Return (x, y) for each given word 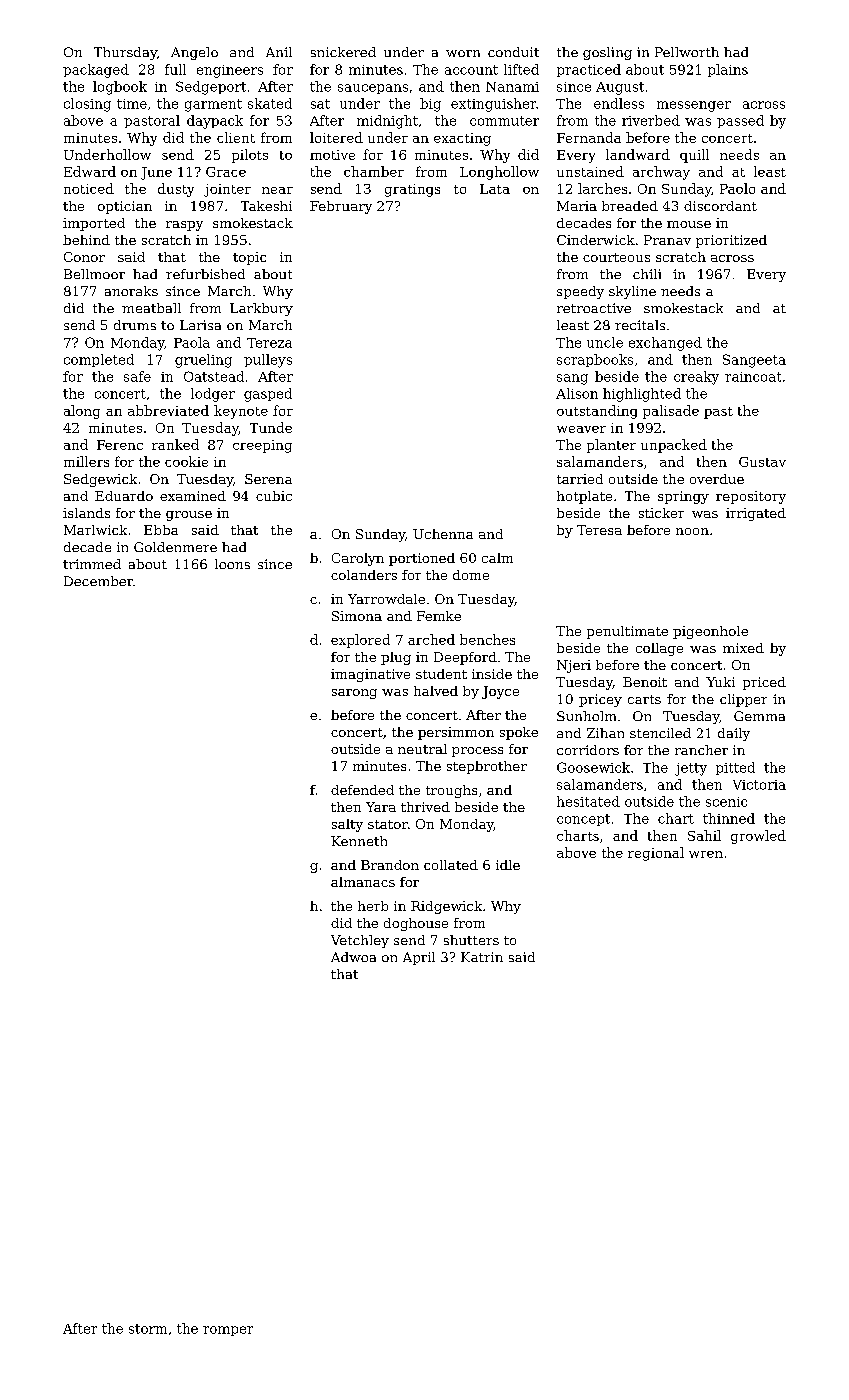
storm (148, 1329)
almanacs (363, 882)
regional (656, 854)
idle (508, 865)
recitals (640, 325)
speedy (580, 292)
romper (228, 1331)
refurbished (205, 274)
